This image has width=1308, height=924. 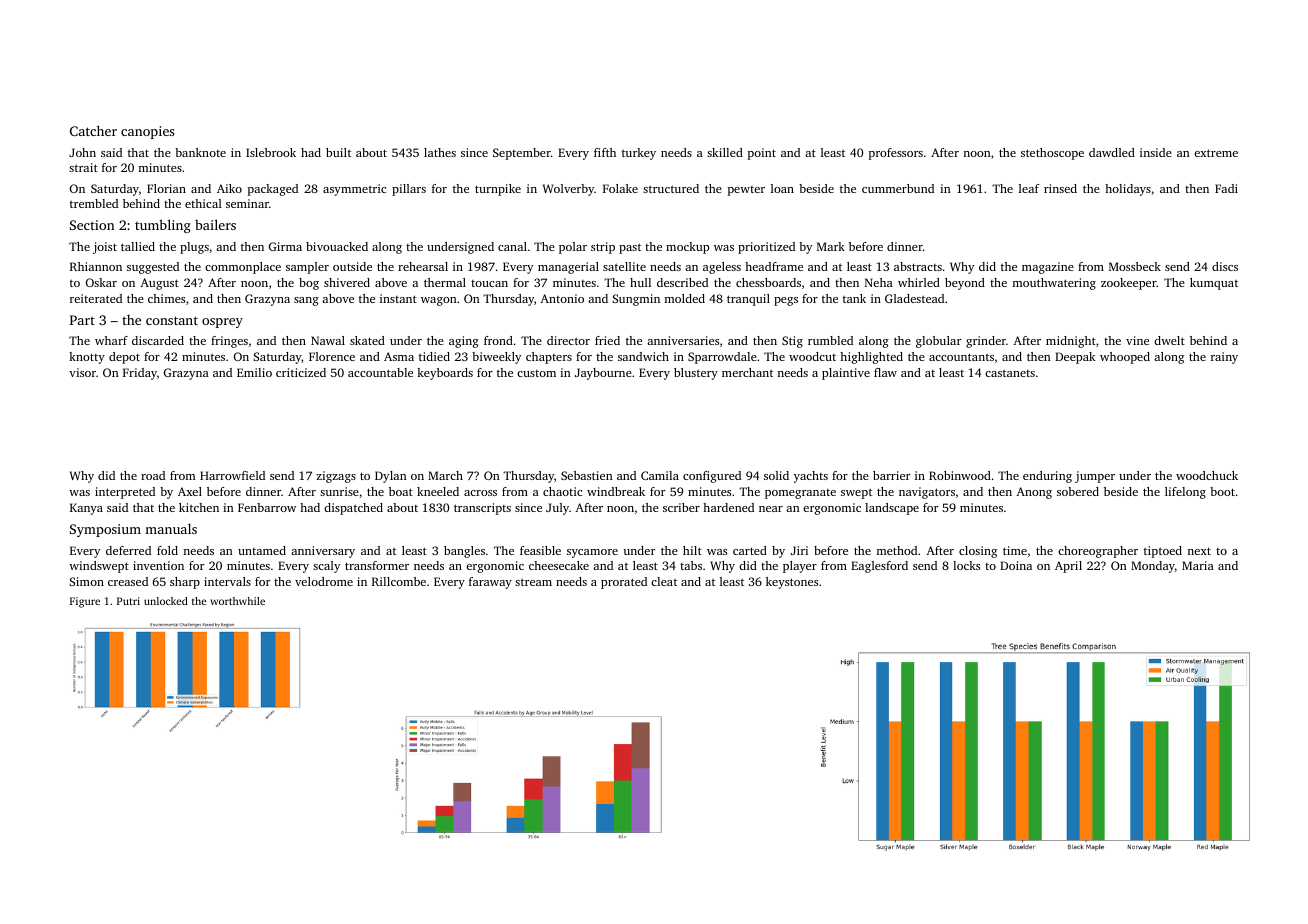 I want to click on solid, so click(x=776, y=475).
